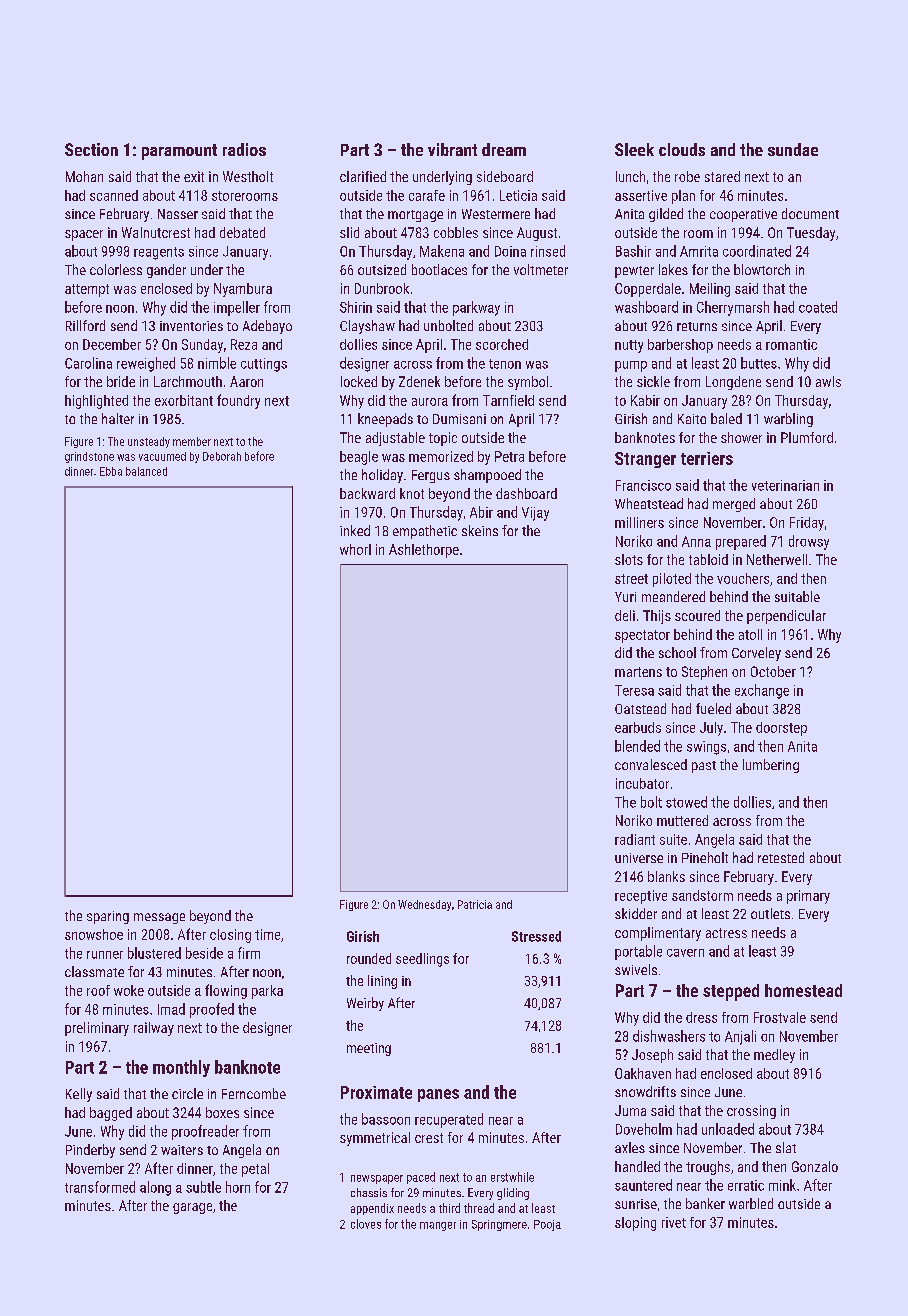 The image size is (908, 1316). What do you see at coordinates (427, 195) in the document?
I see `carafe` at bounding box center [427, 195].
